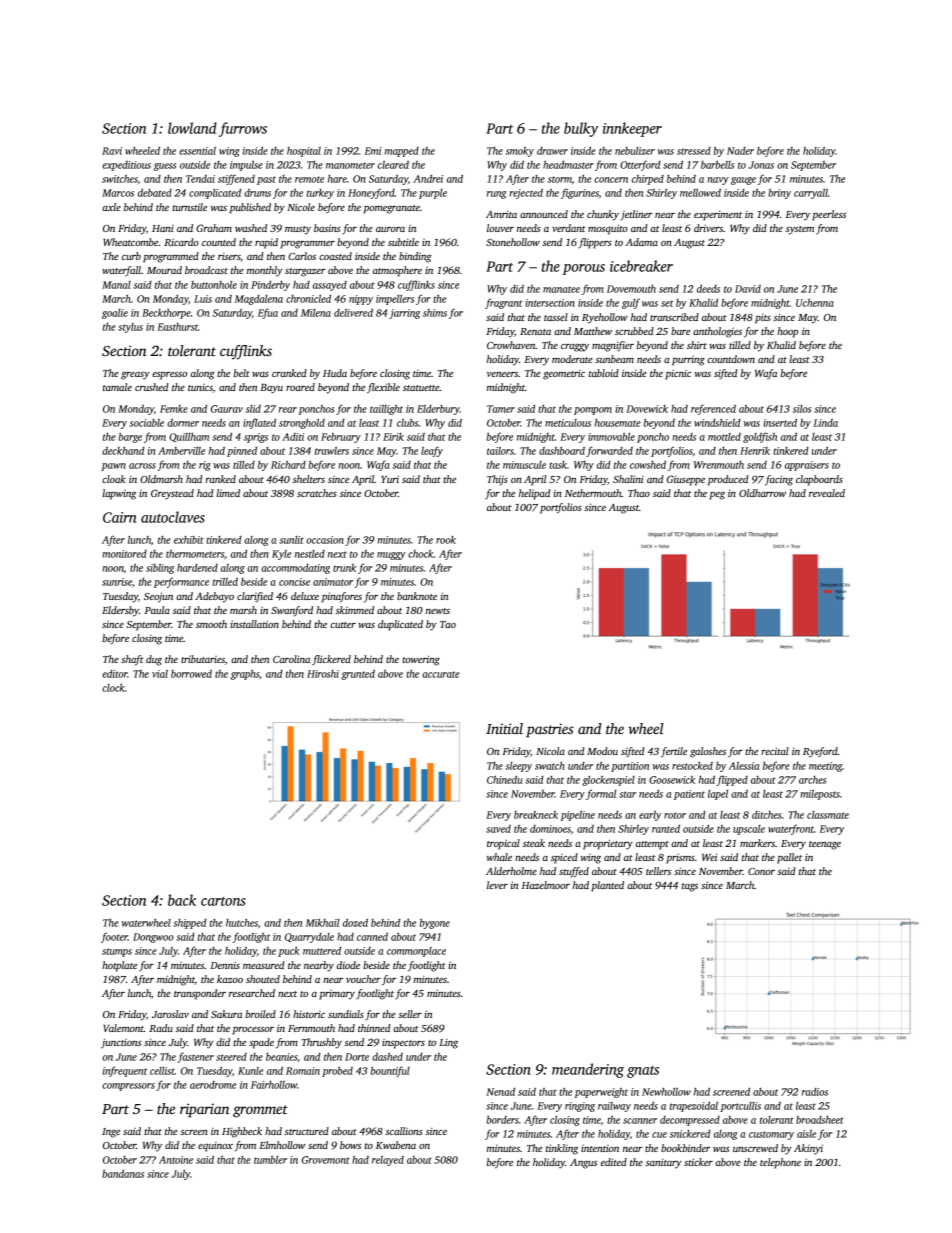 This page has width=952, height=1233. I want to click on sprigs, so click(256, 438).
